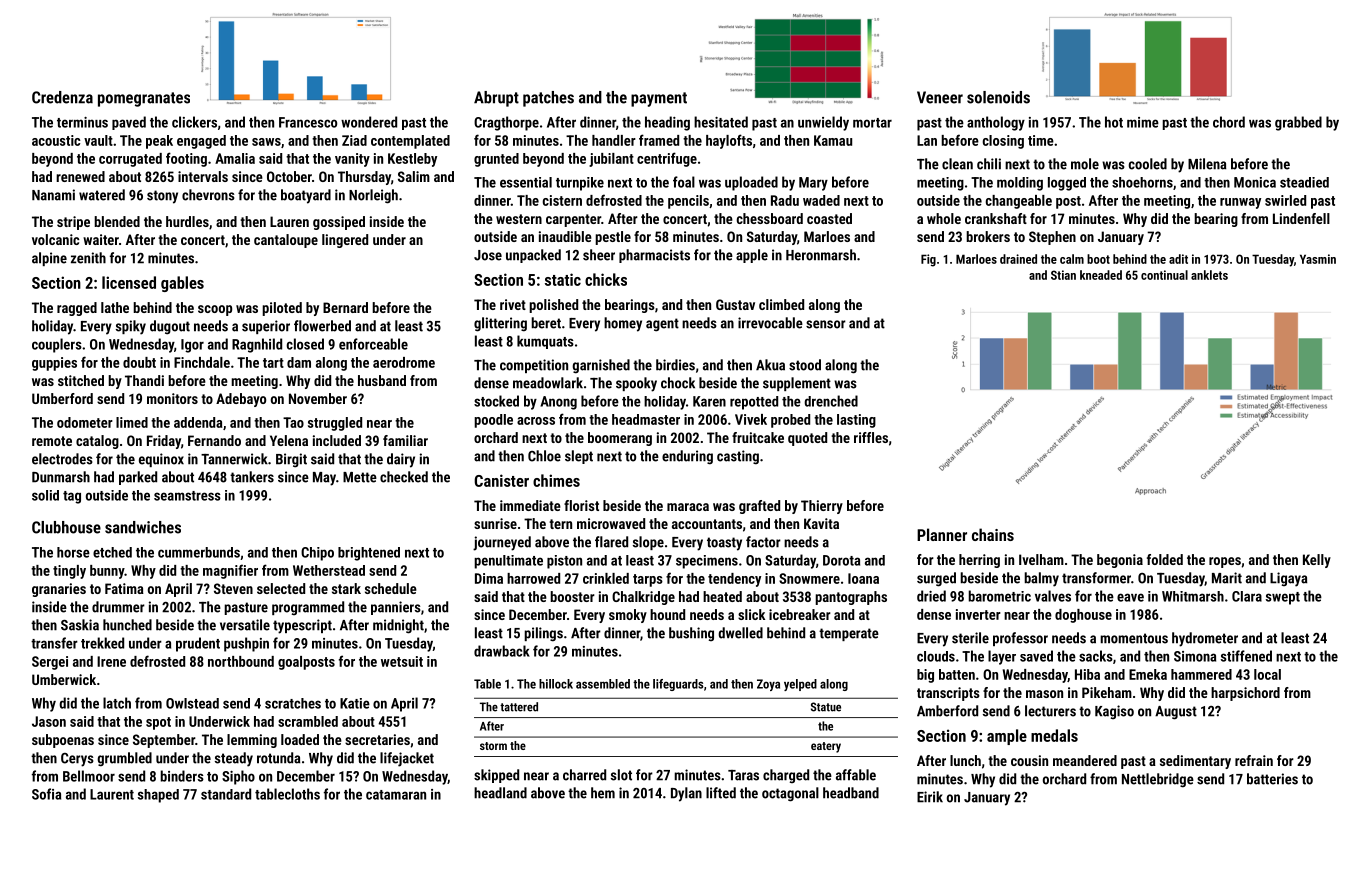 This page has height=887, width=1372. Describe the element at coordinates (278, 758) in the page. I see `rotunda` at that location.
